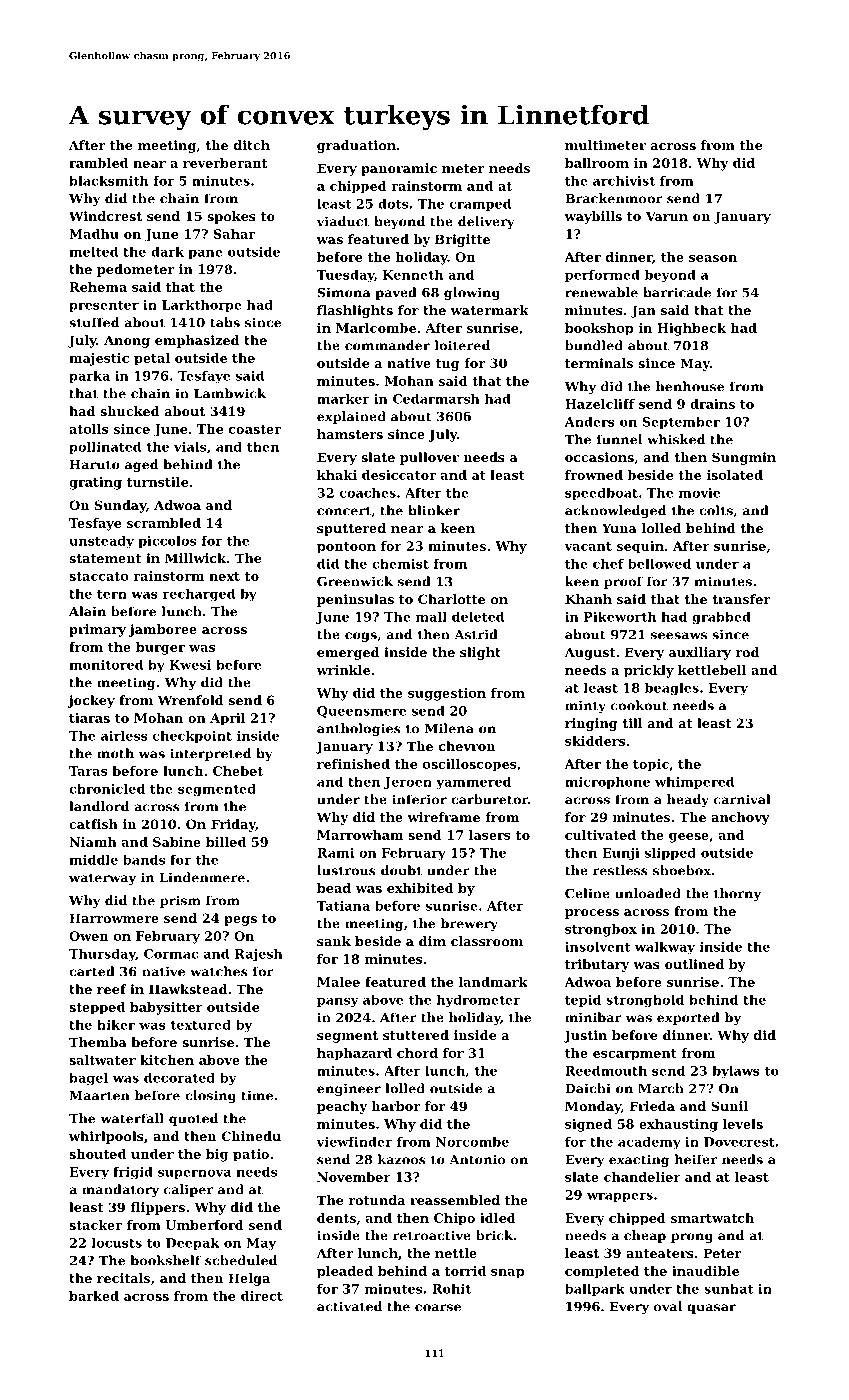 The image size is (849, 1400). I want to click on scheduled, so click(241, 1260).
